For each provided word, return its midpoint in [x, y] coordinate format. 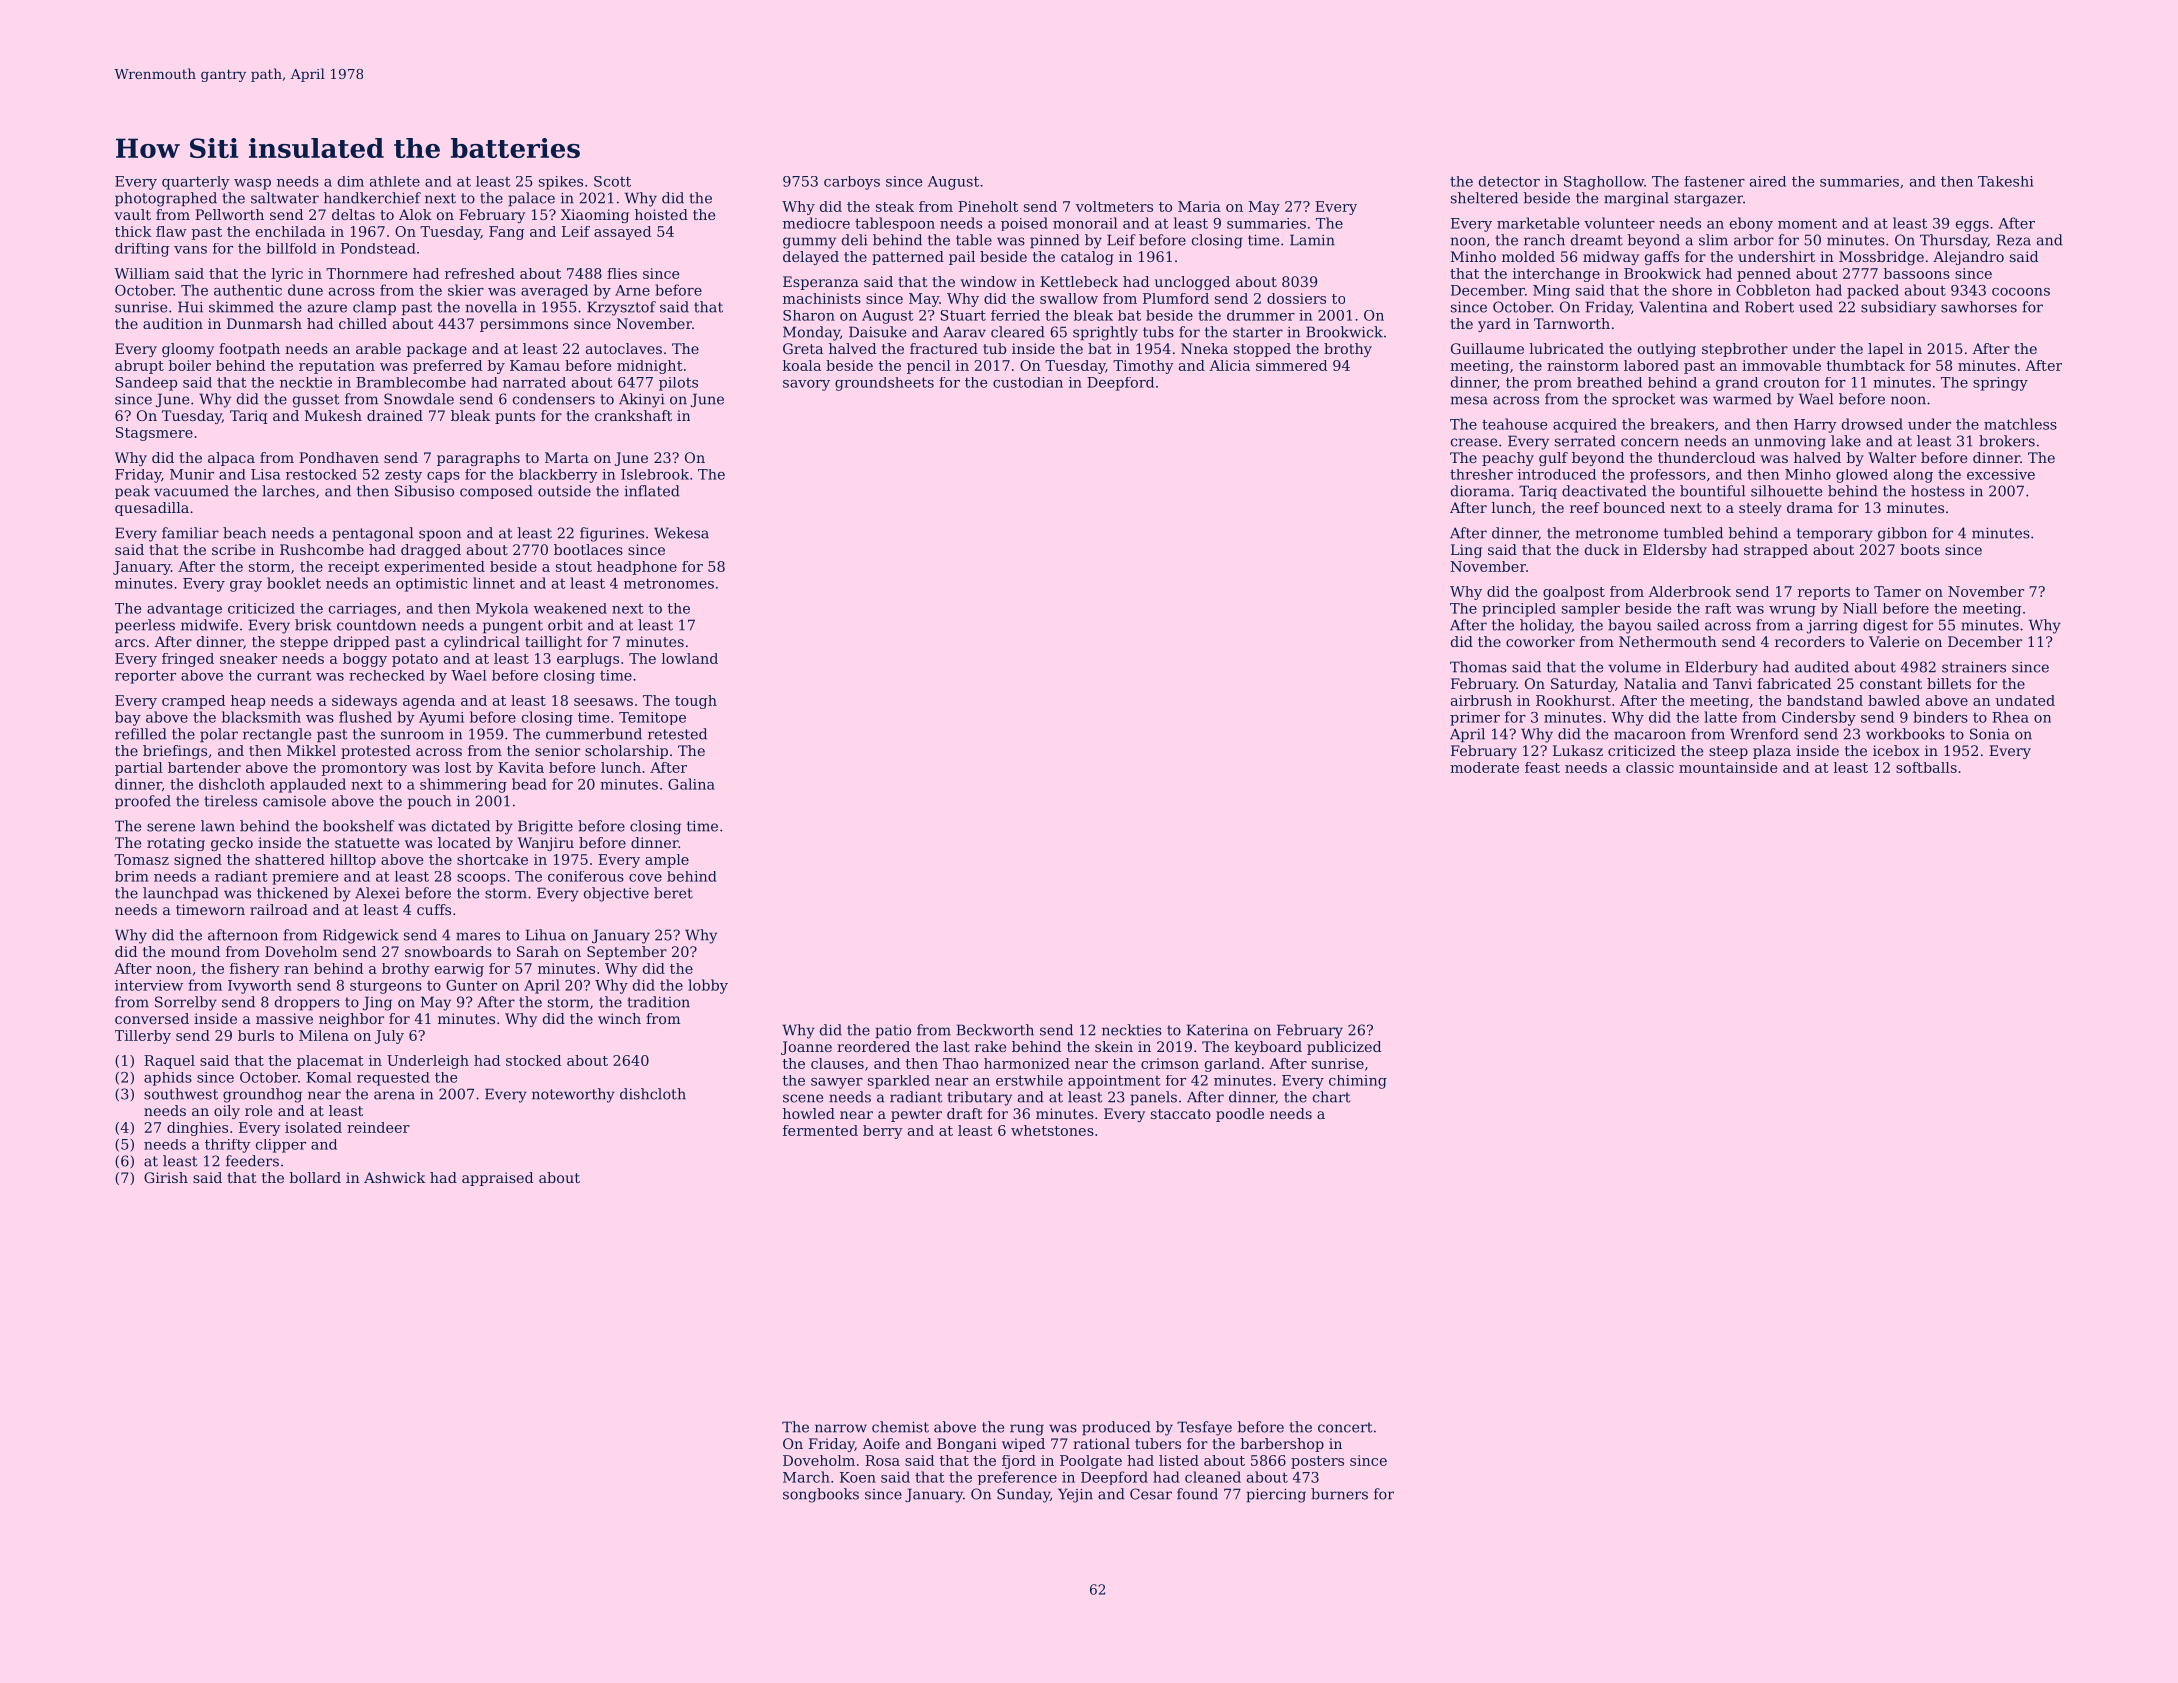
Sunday [1023, 1495]
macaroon [1650, 735]
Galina [691, 784]
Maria [1199, 206]
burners [1339, 1494]
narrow [841, 1428]
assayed [622, 233]
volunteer [1619, 223]
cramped [193, 702]
